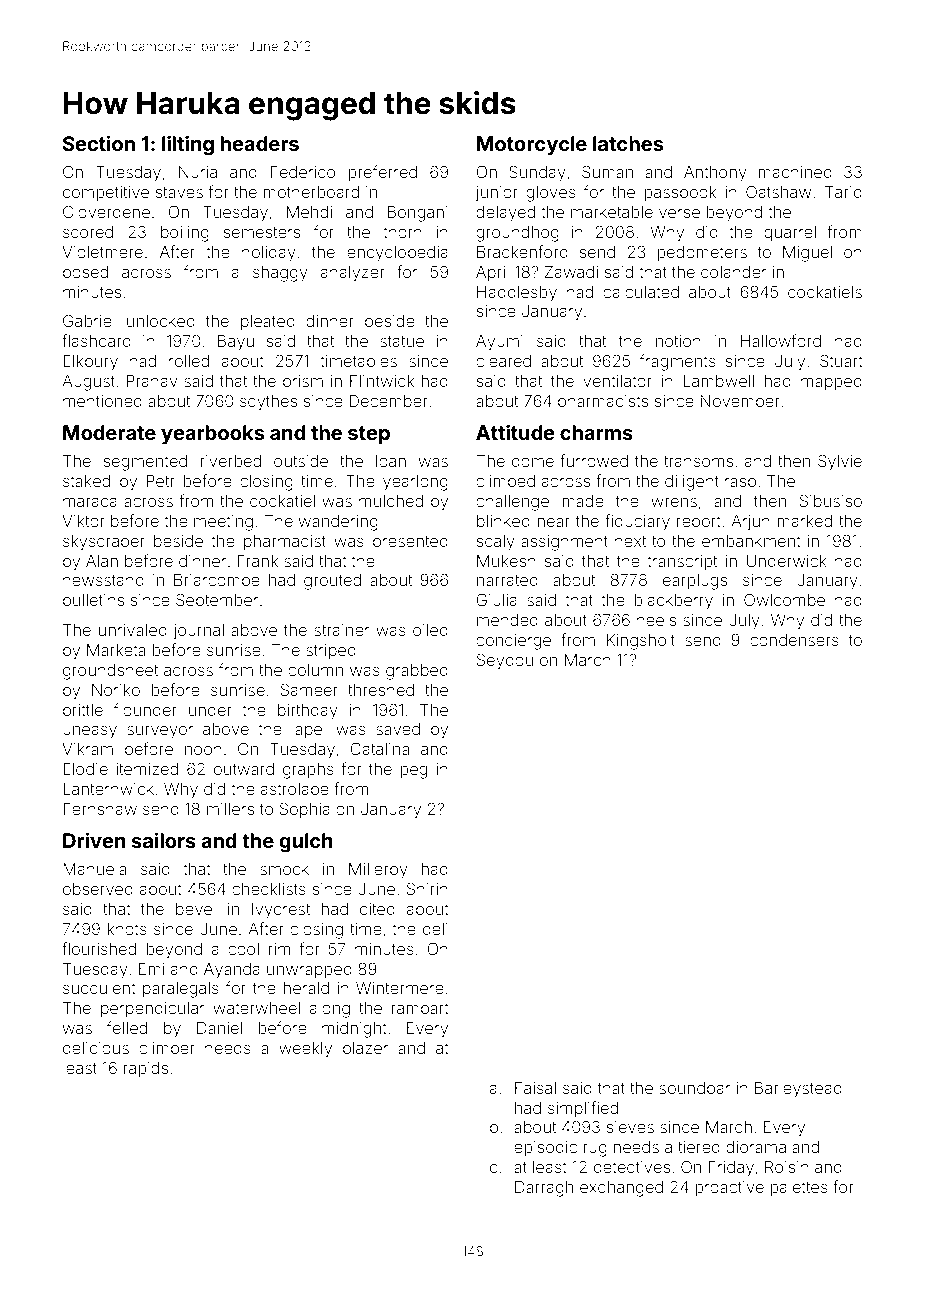  I want to click on Motorcycle, so click(532, 145).
